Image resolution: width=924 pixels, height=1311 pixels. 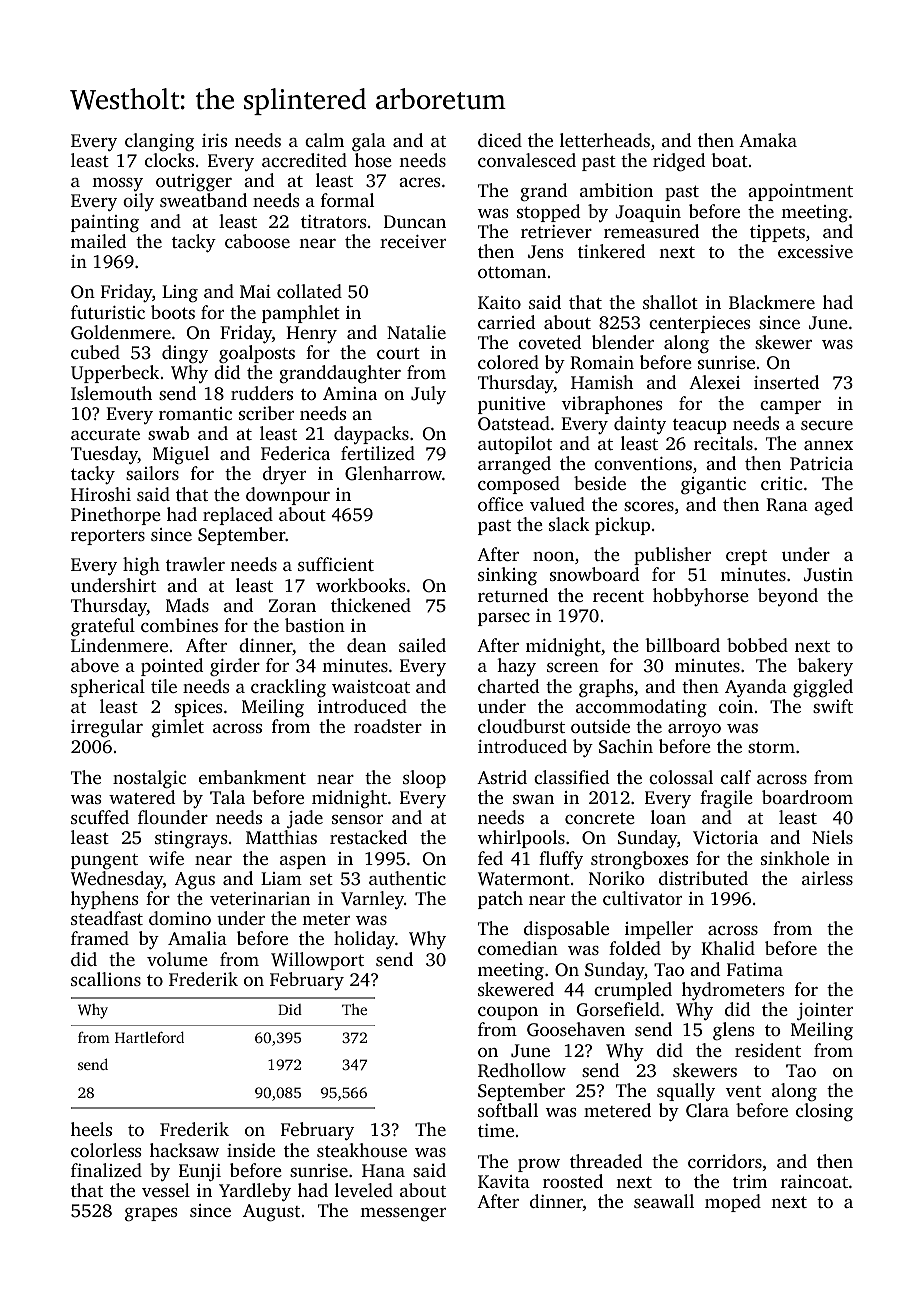 I want to click on messenger, so click(x=403, y=1214).
